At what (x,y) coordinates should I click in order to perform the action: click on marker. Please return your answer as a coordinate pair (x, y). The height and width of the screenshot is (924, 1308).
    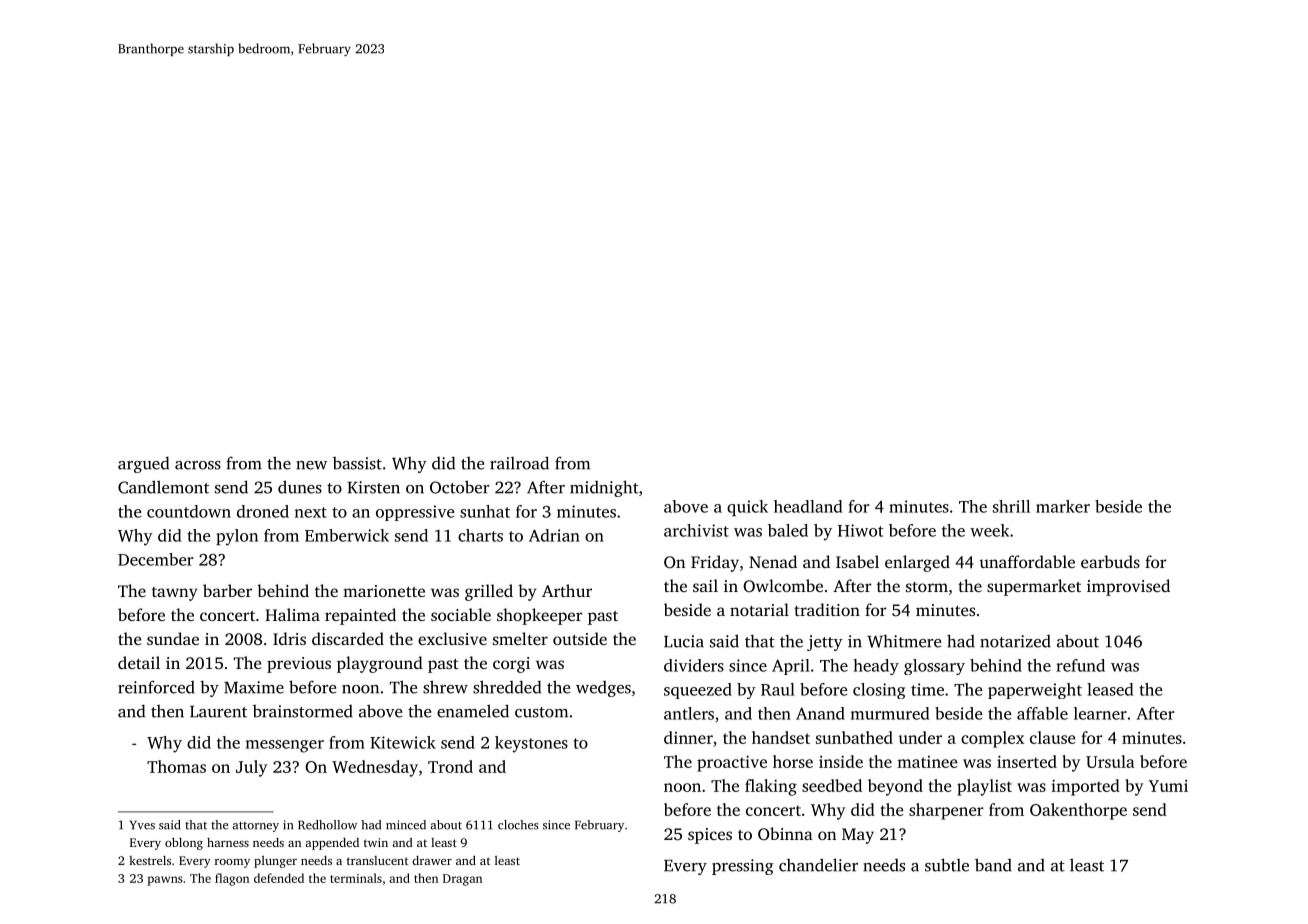
    Looking at the image, I should click on (1063, 506).
